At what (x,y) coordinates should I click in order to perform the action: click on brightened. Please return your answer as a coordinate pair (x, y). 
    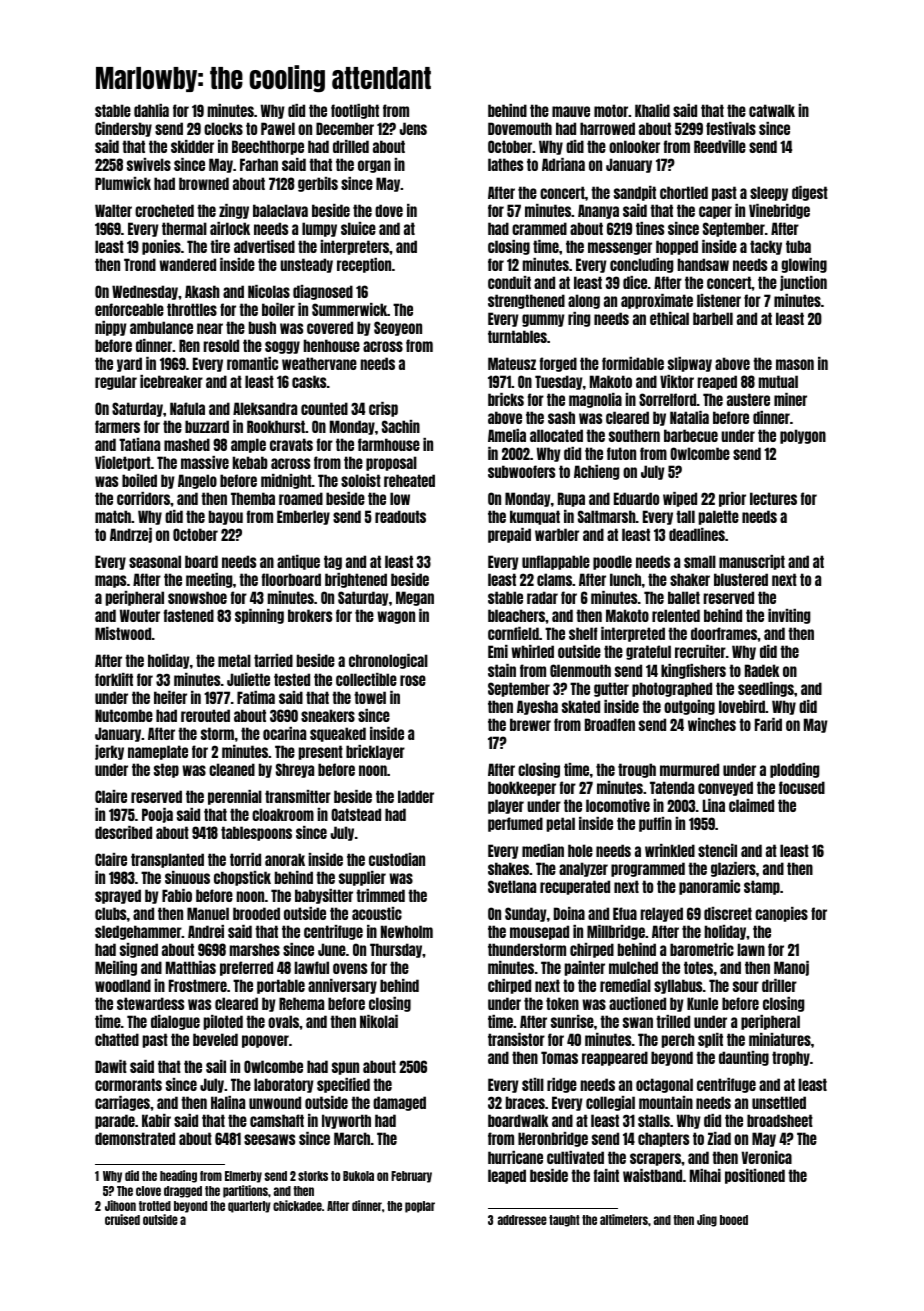
    Looking at the image, I should click on (356, 580).
